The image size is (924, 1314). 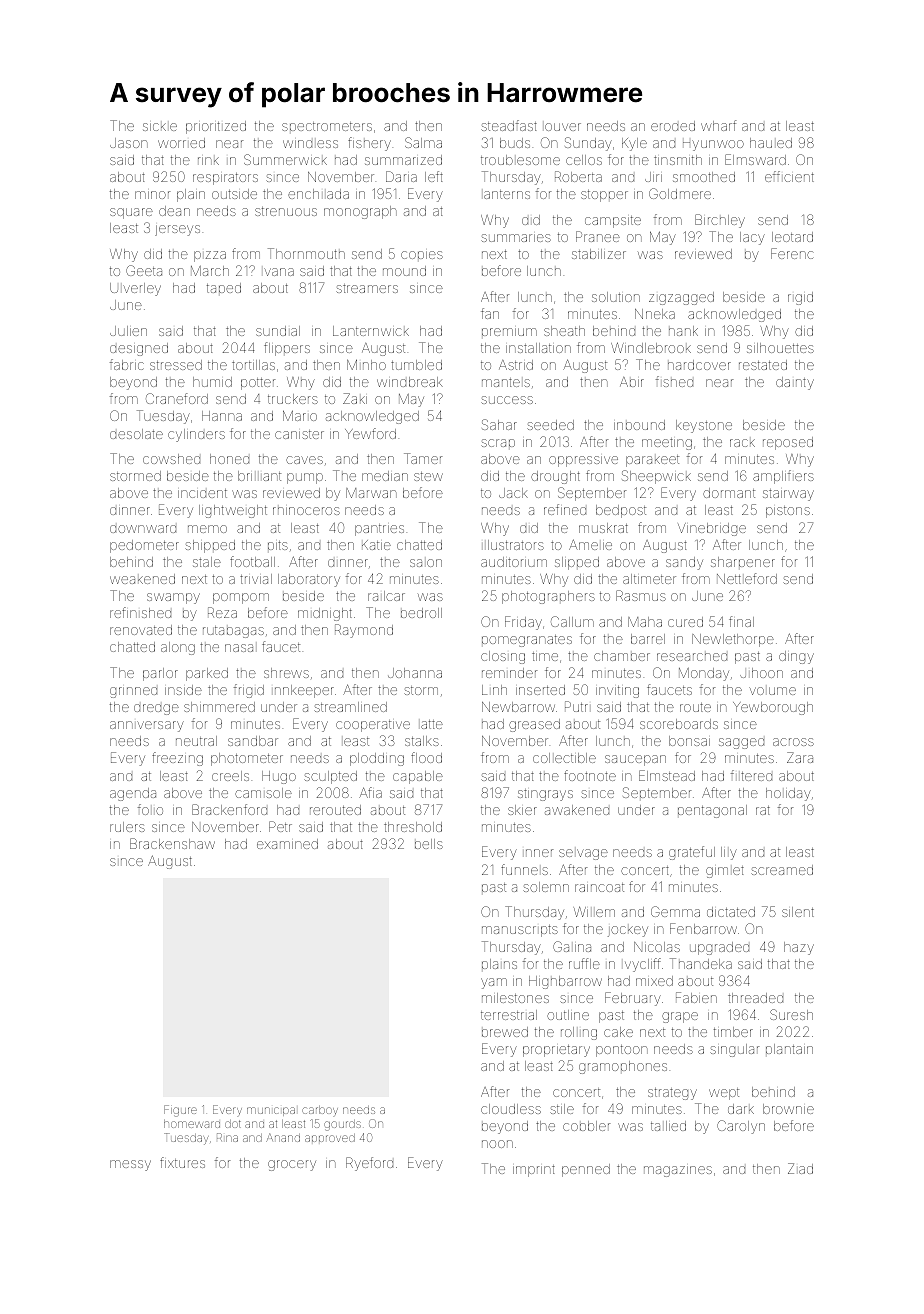 I want to click on latte, so click(x=432, y=724).
